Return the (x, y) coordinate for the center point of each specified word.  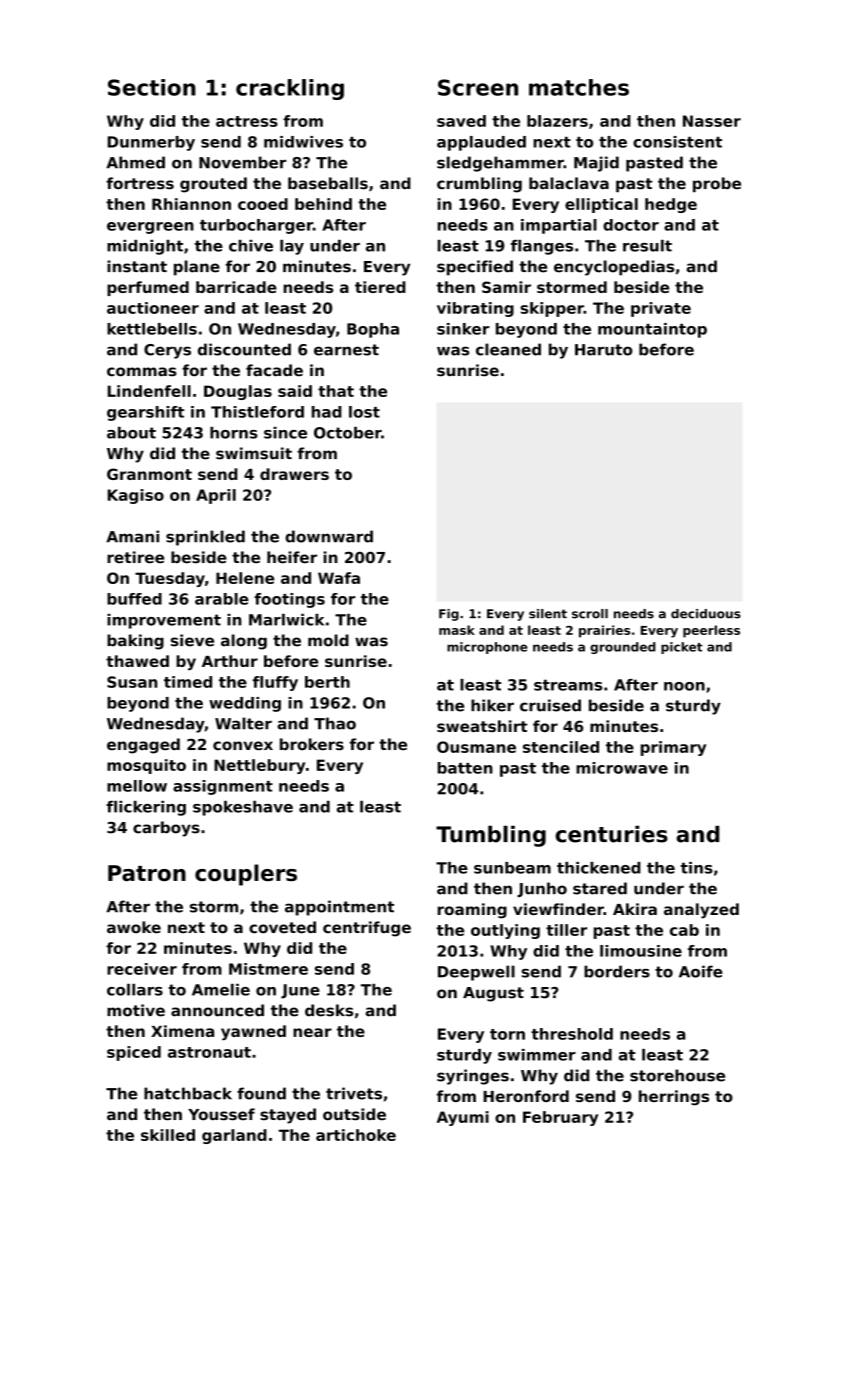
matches (579, 87)
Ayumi (463, 1118)
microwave (622, 768)
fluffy (275, 683)
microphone (487, 648)
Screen (478, 87)
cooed (263, 204)
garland (234, 1136)
